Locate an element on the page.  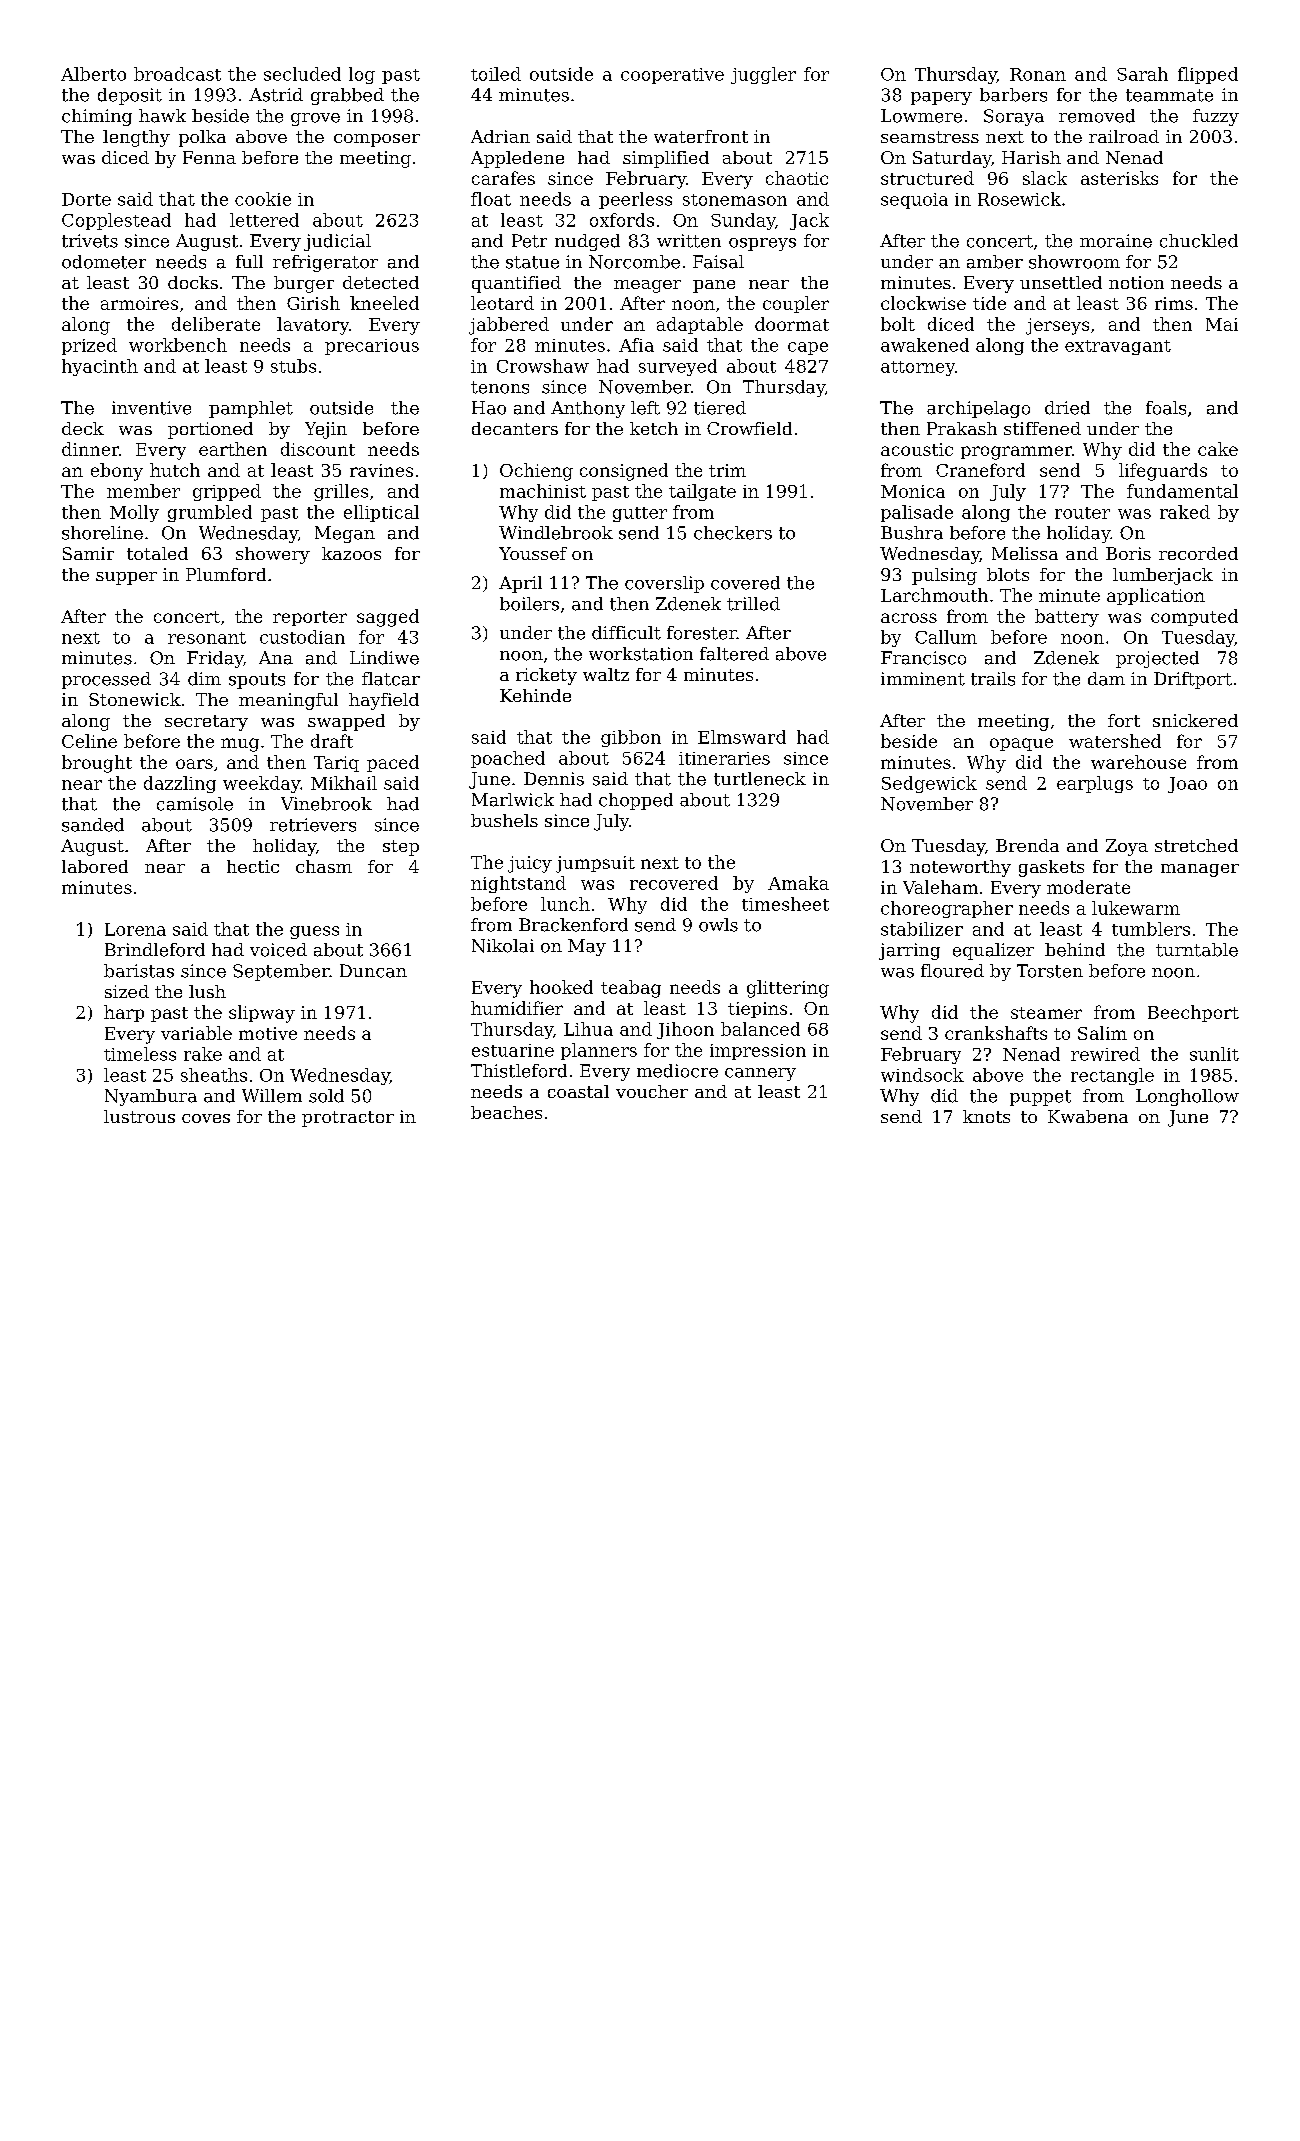
motive is located at coordinates (268, 1033).
